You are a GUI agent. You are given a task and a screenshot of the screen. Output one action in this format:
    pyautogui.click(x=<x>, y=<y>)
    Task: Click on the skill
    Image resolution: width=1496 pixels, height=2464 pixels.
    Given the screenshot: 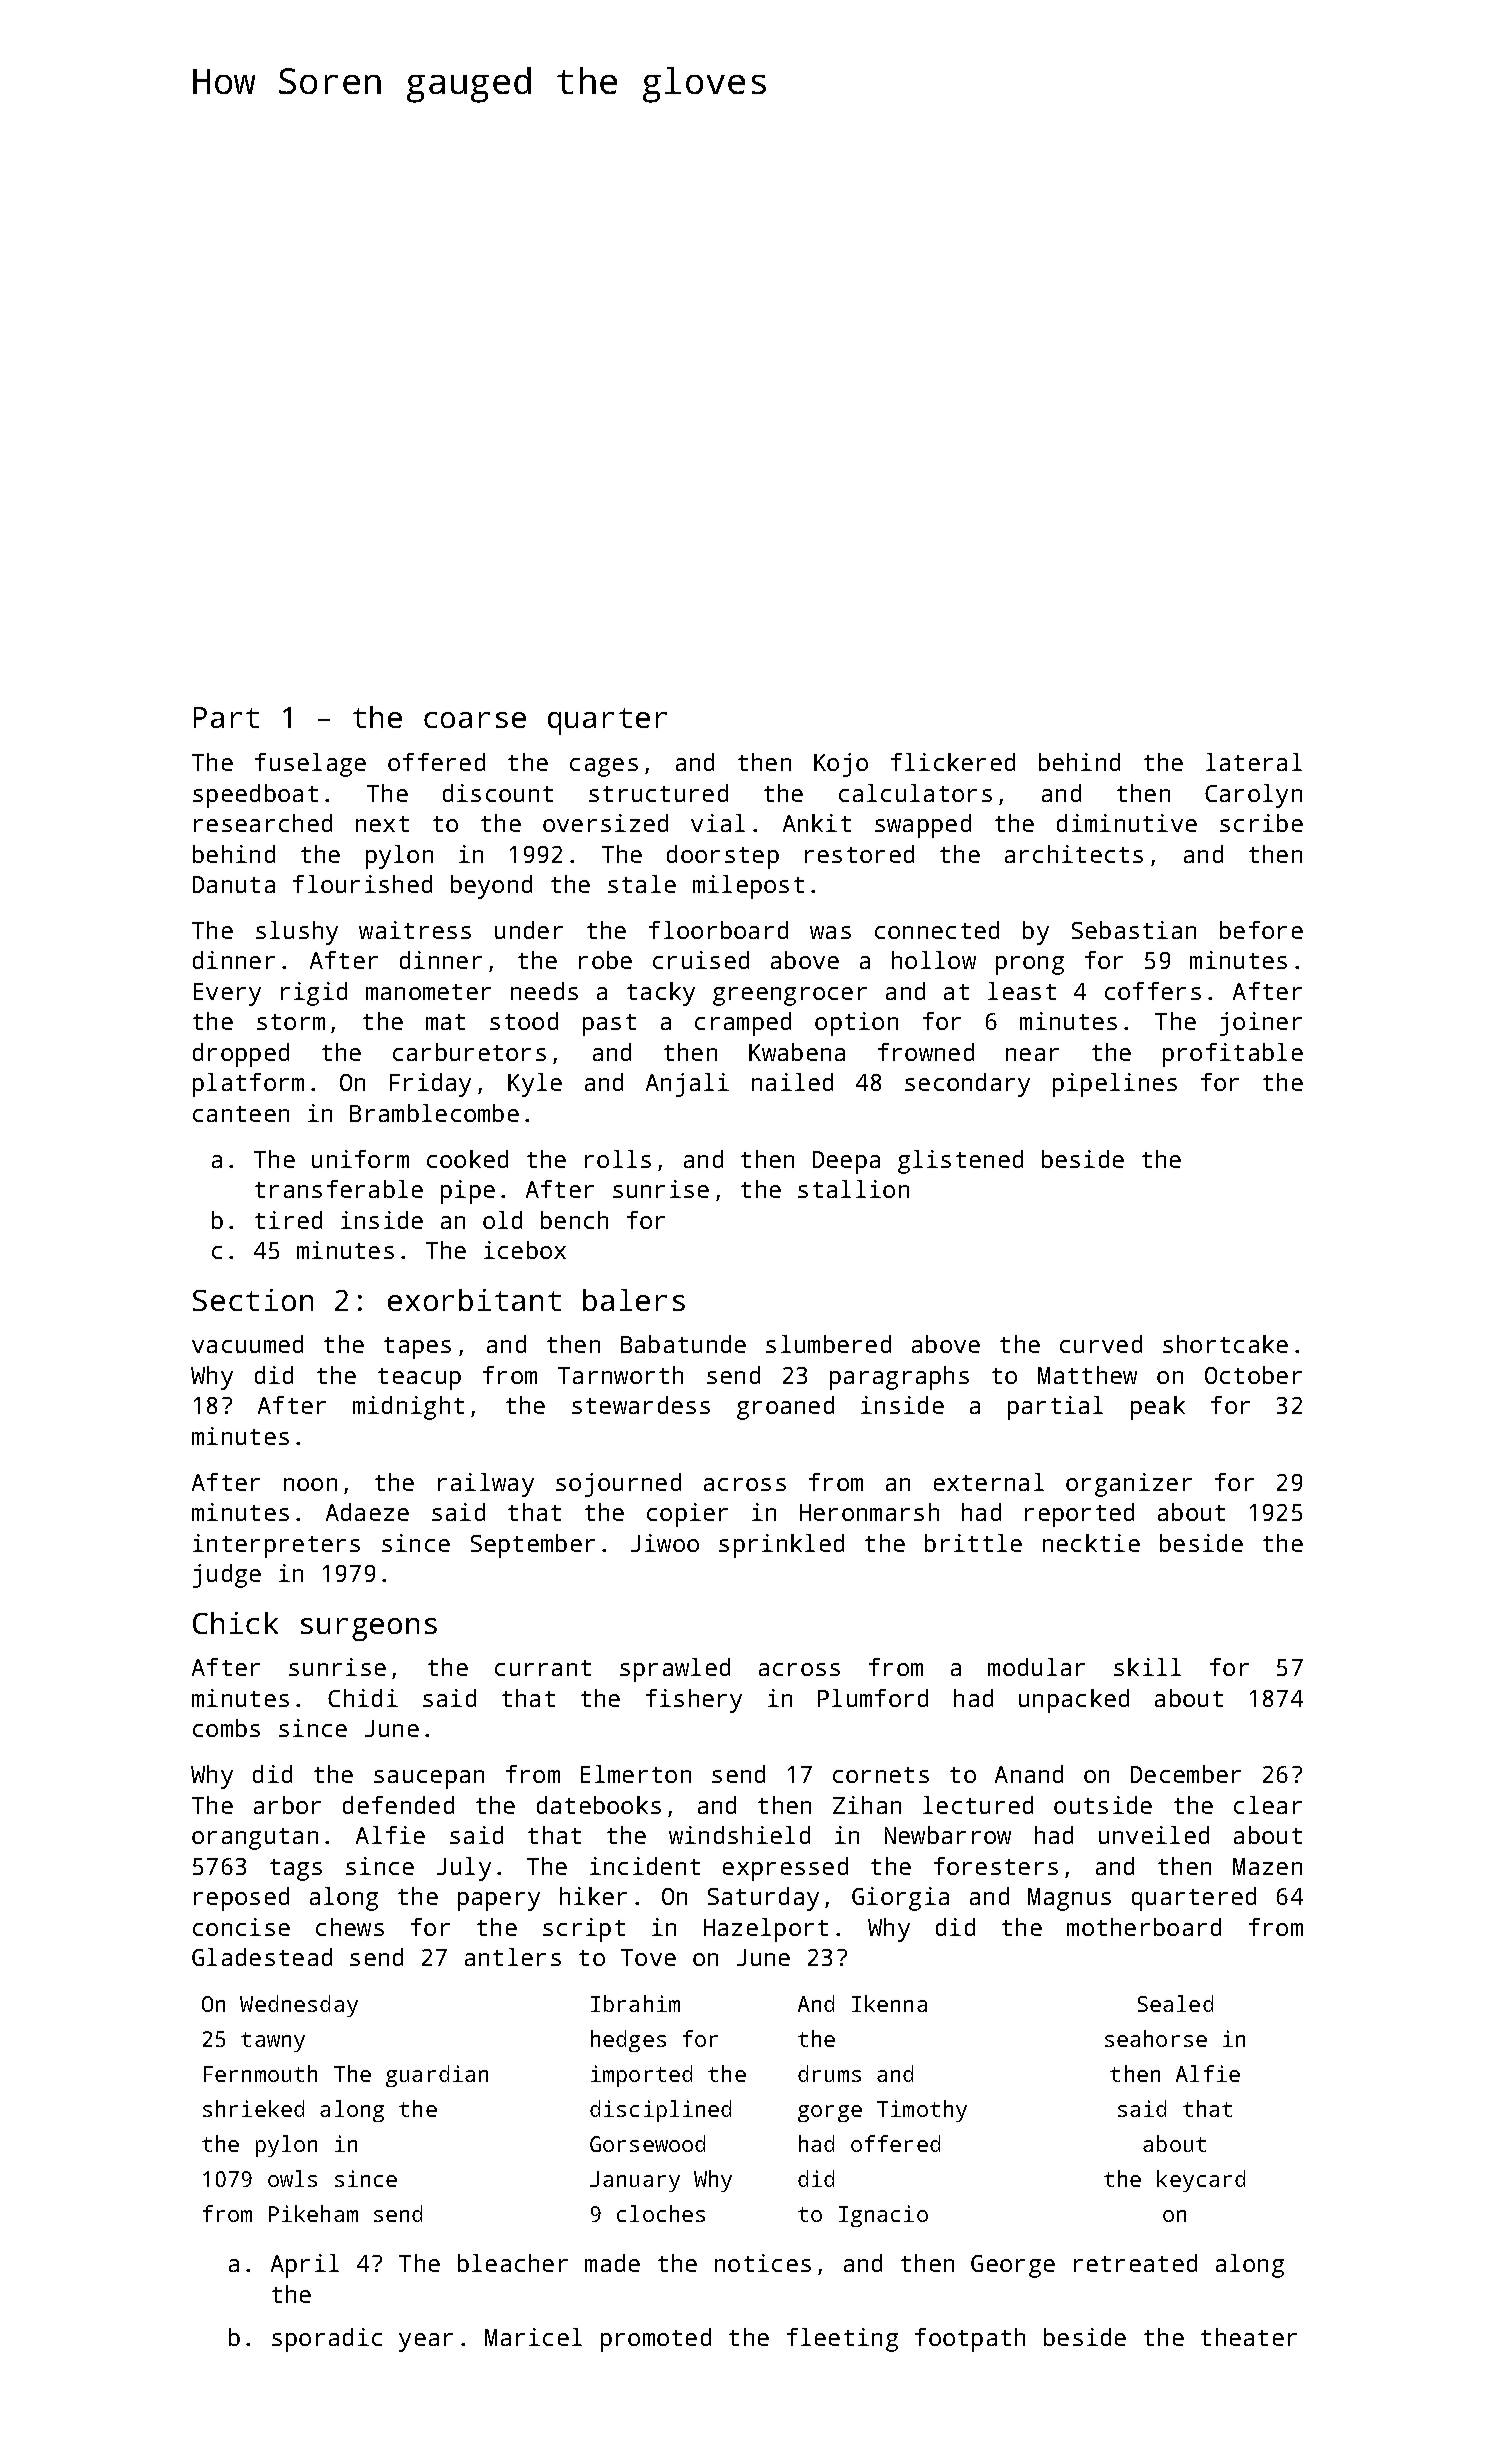 What is the action you would take?
    pyautogui.click(x=1147, y=1667)
